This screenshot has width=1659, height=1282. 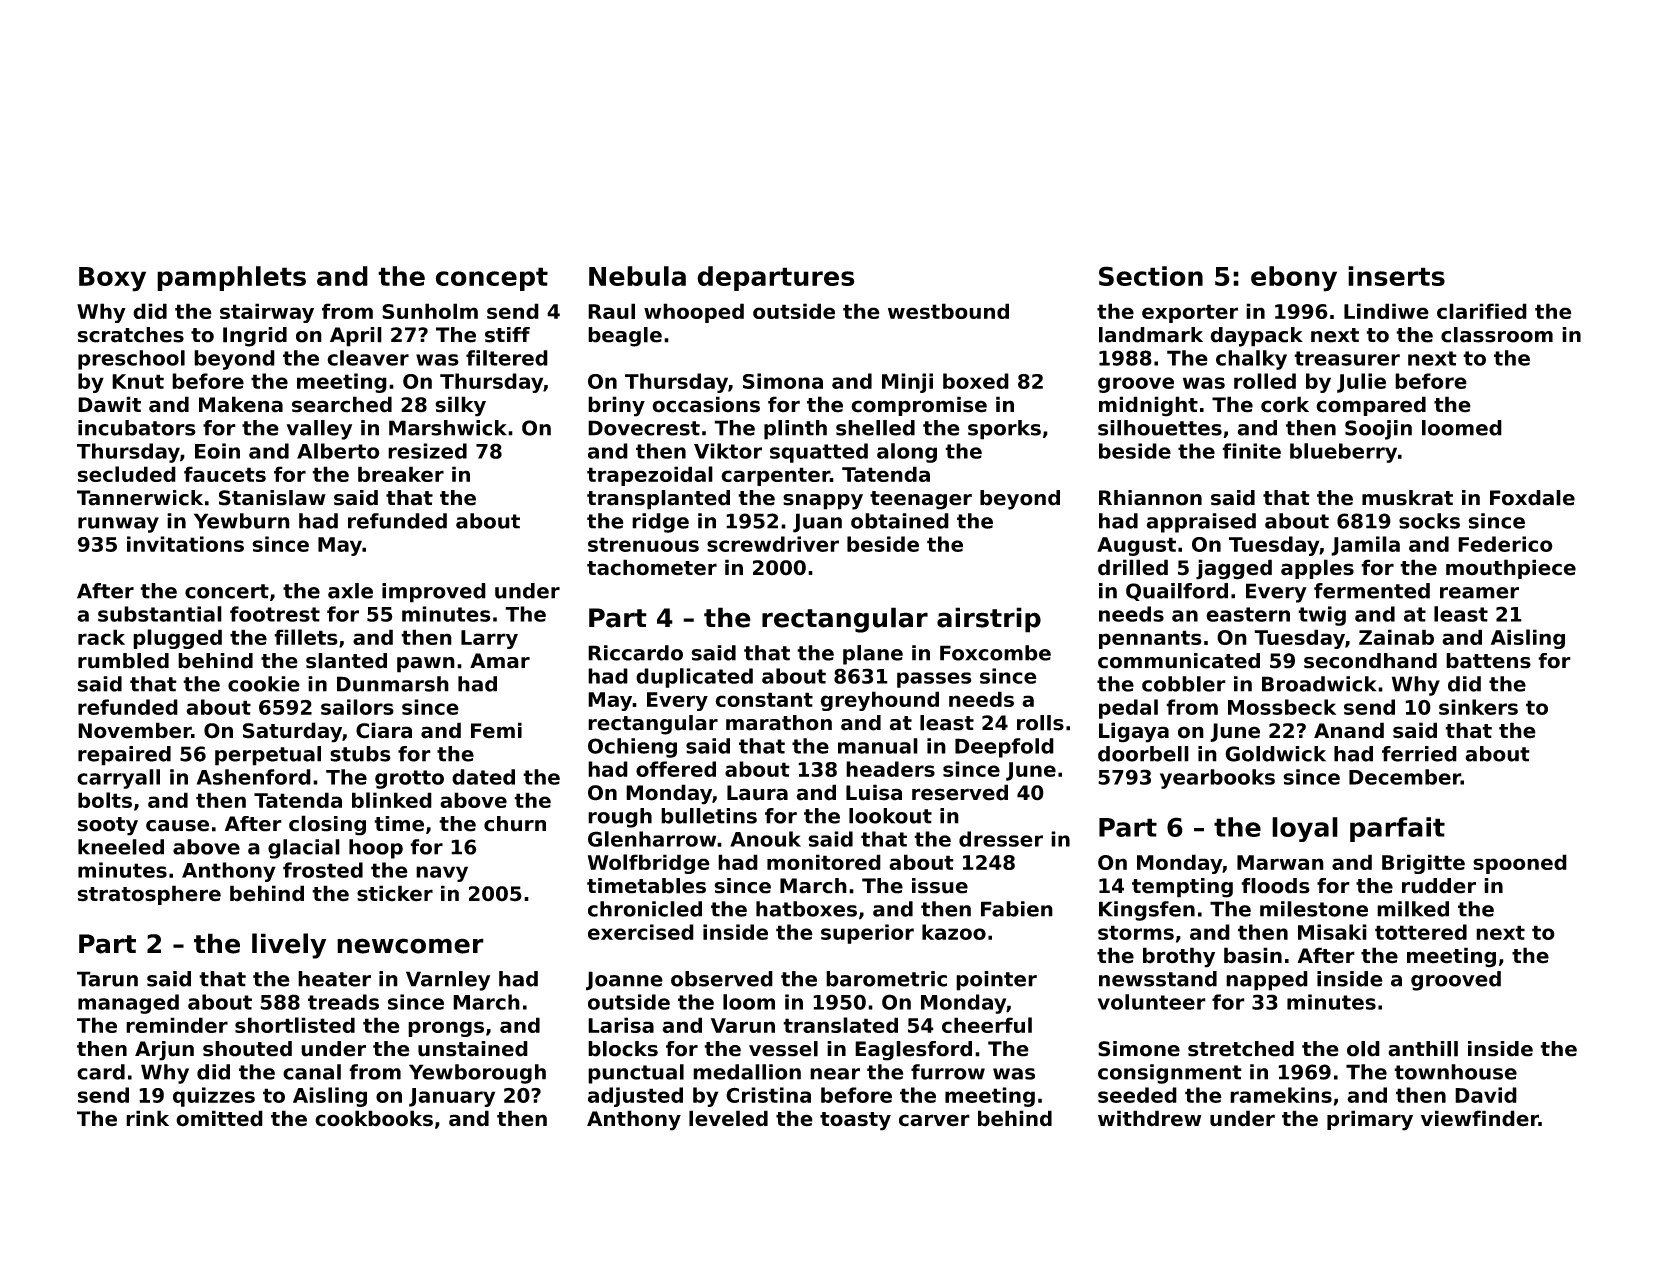 I want to click on frosted, so click(x=323, y=870).
